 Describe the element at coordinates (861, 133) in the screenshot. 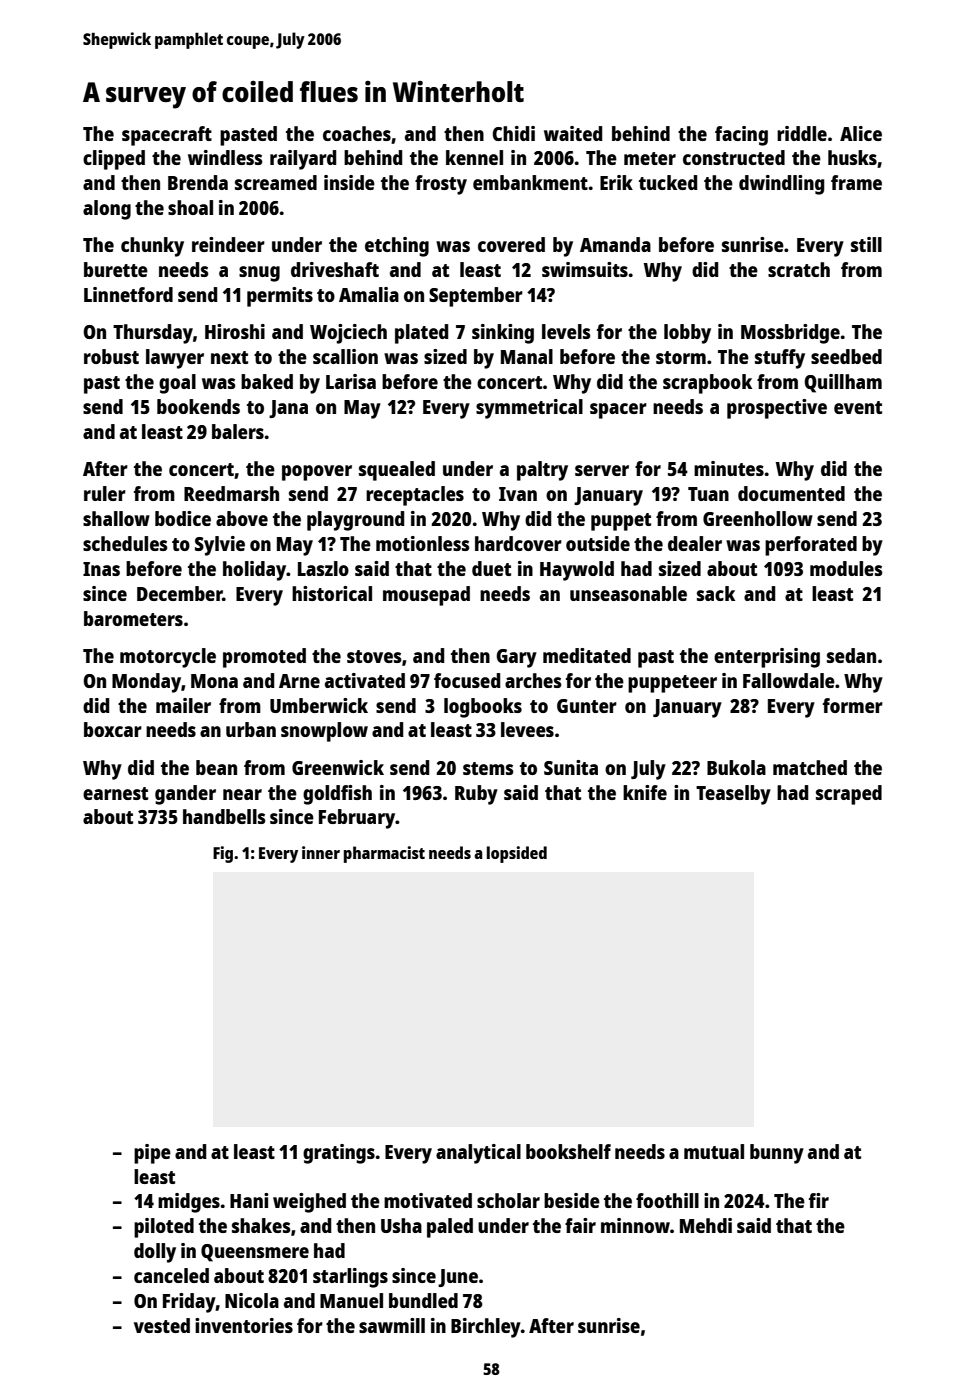

I see `Alice` at that location.
